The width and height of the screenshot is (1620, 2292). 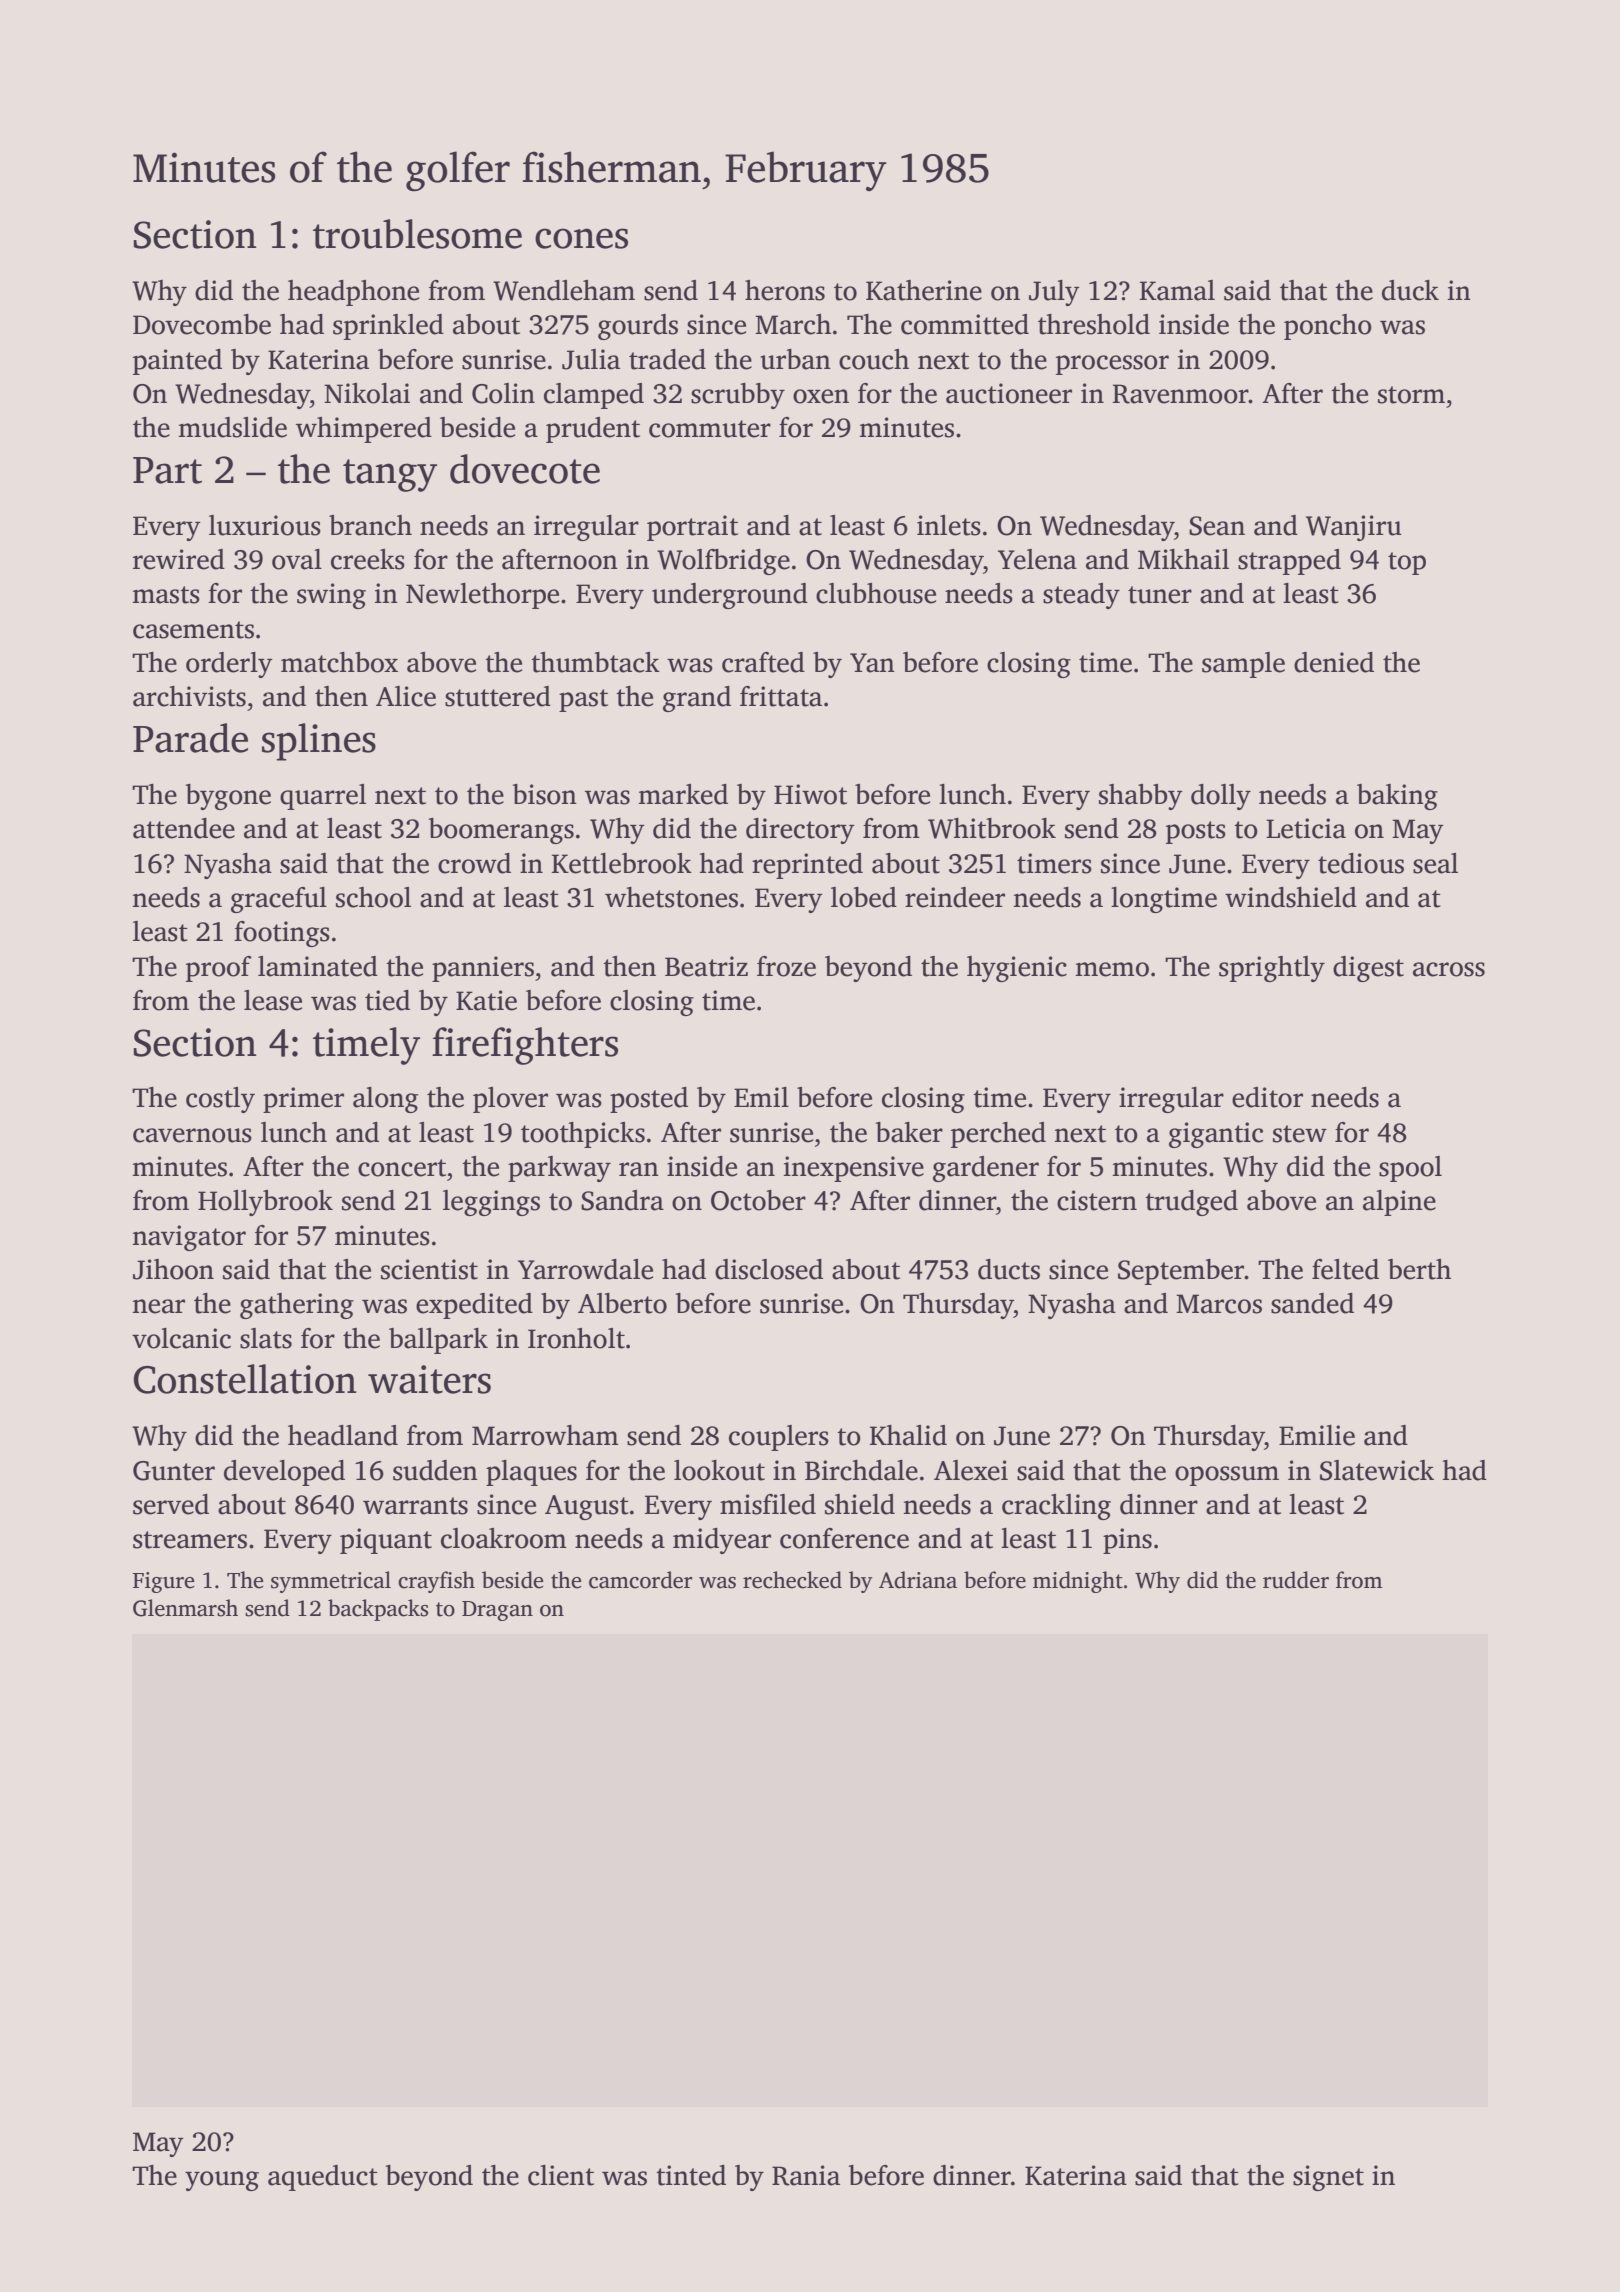 What do you see at coordinates (417, 234) in the screenshot?
I see `troublesome` at bounding box center [417, 234].
